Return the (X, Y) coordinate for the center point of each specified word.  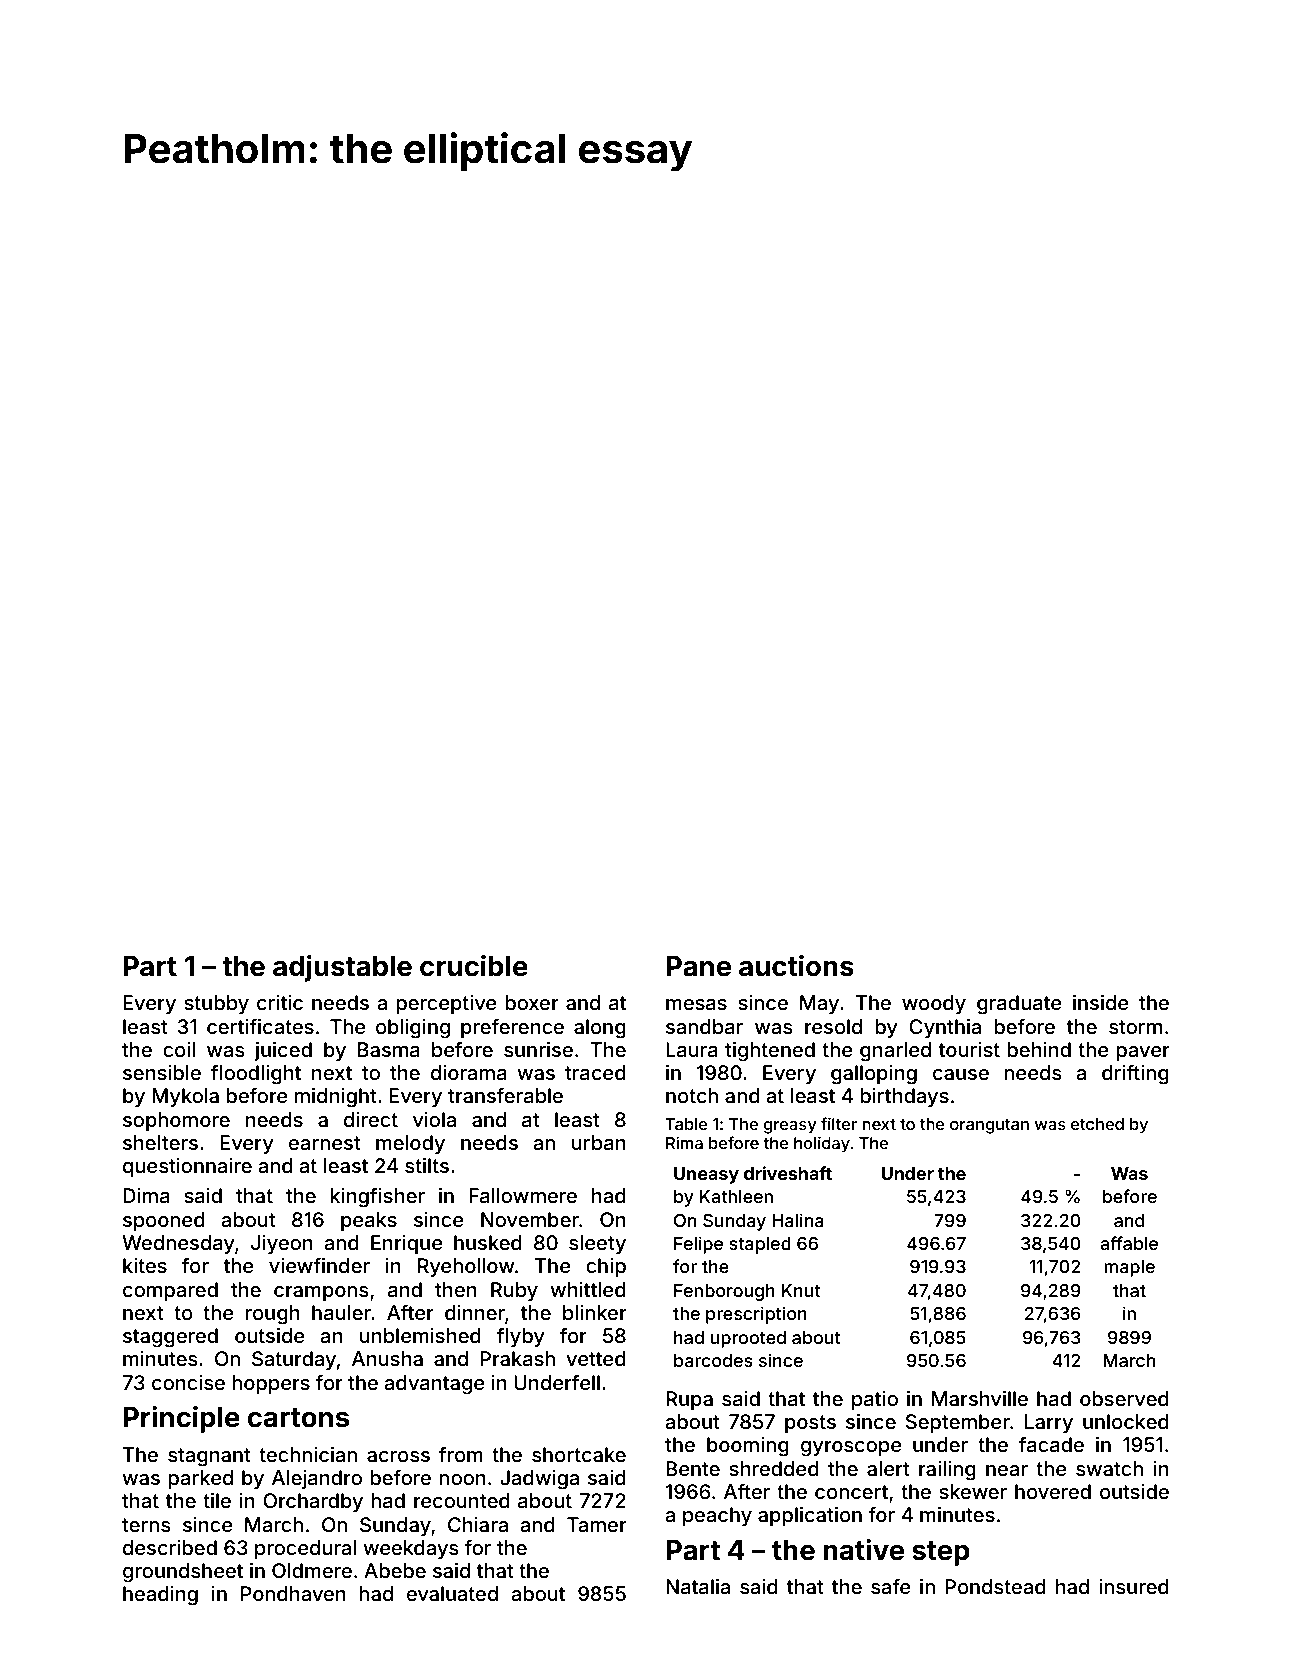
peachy (717, 1516)
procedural (306, 1549)
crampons (321, 1293)
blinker (595, 1312)
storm (1135, 1027)
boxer (532, 1002)
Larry (1049, 1423)
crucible (474, 966)
